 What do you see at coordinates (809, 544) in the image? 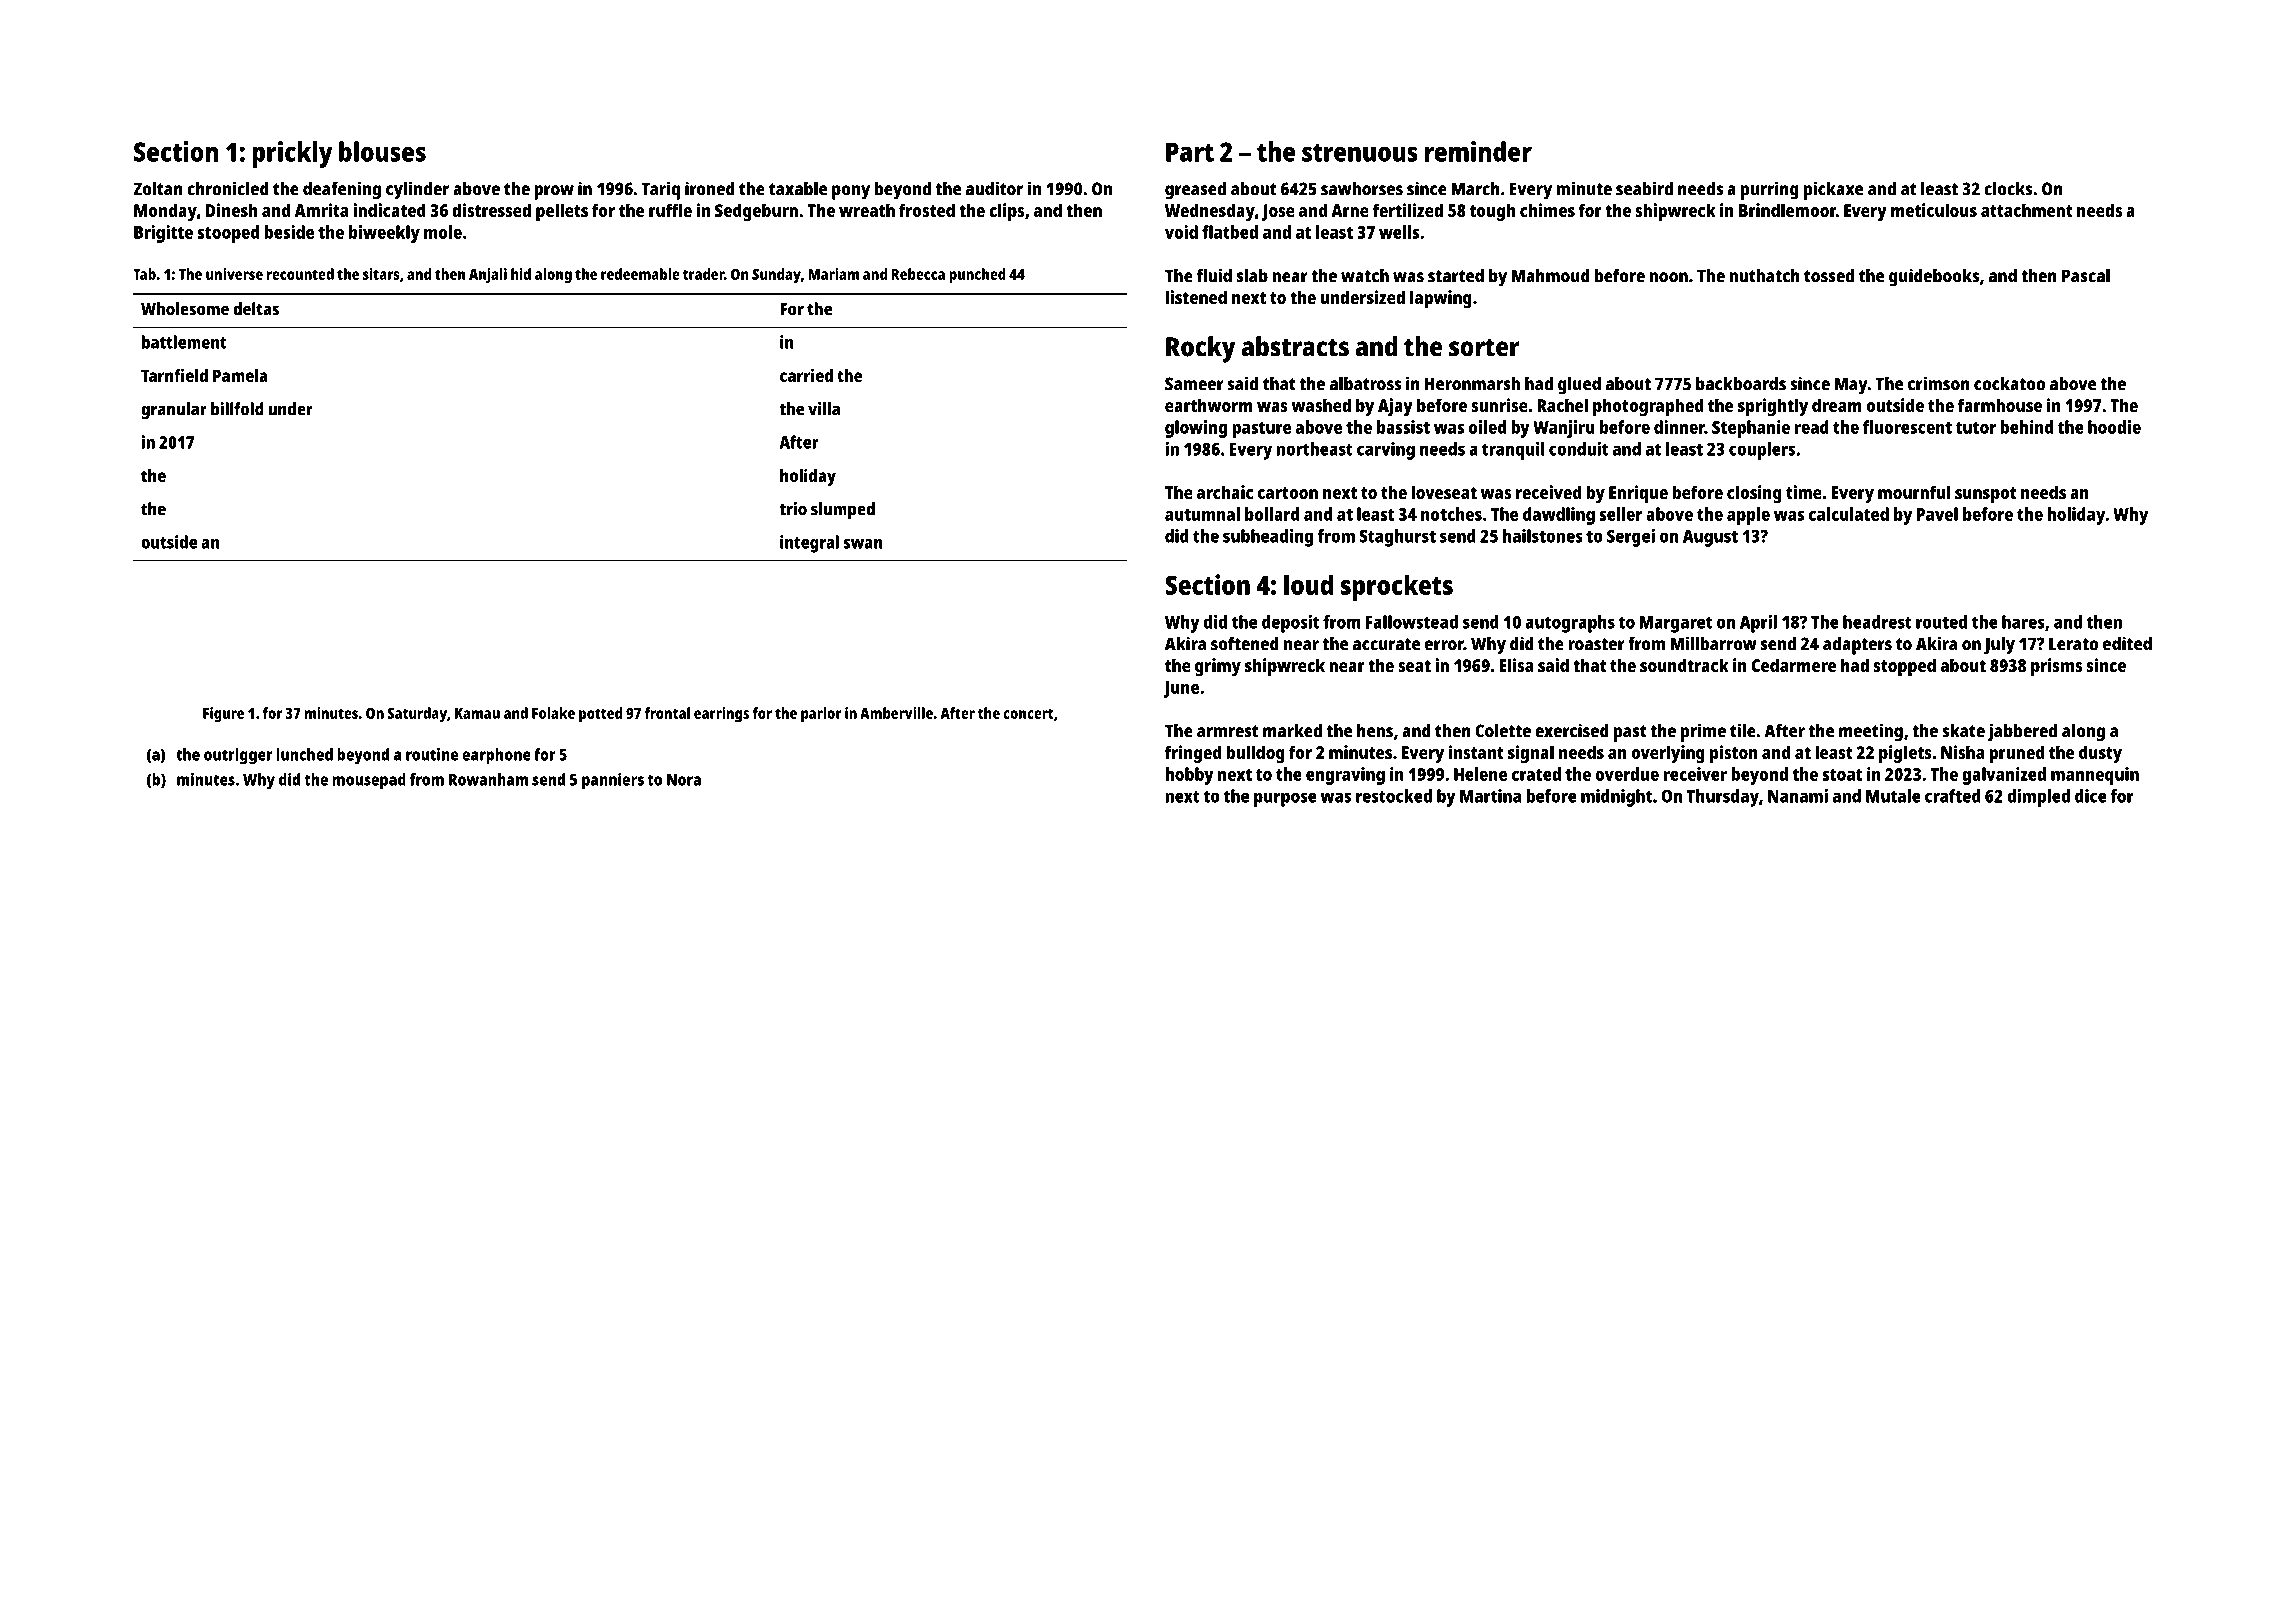
I see `integral` at bounding box center [809, 544].
